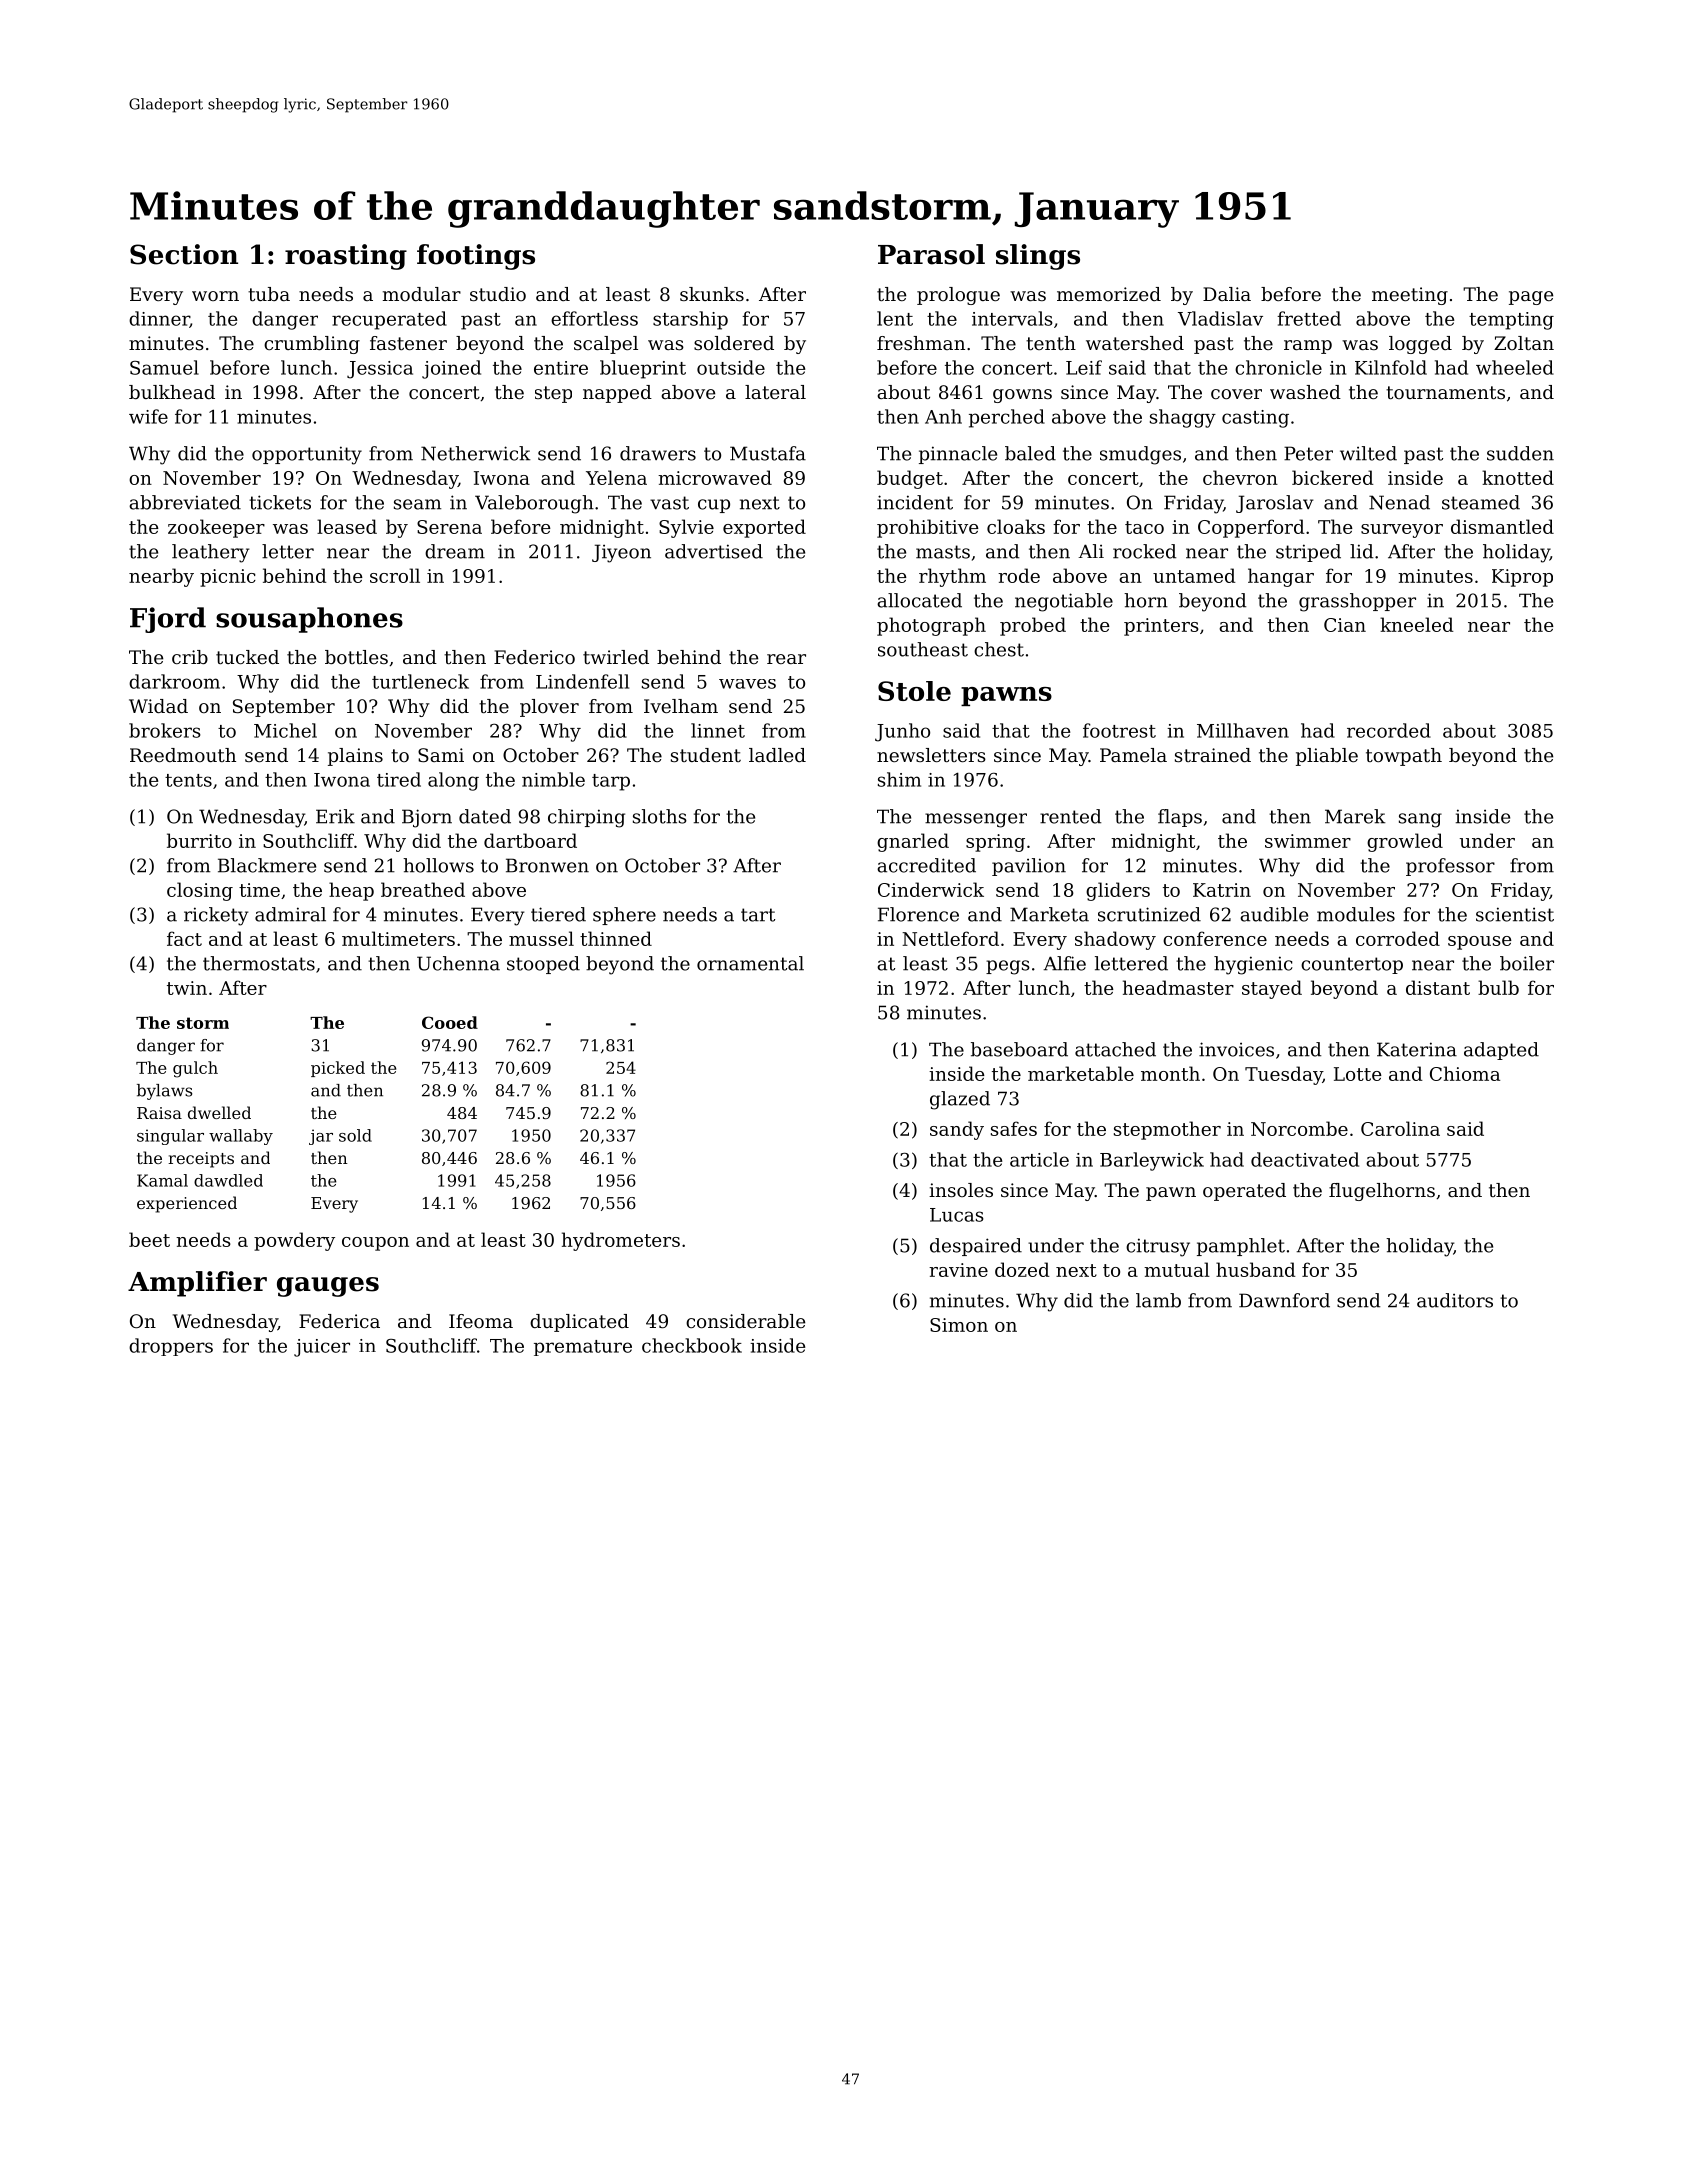 Image resolution: width=1683 pixels, height=2178 pixels. Describe the element at coordinates (168, 620) in the screenshot. I see `Fjord` at that location.
